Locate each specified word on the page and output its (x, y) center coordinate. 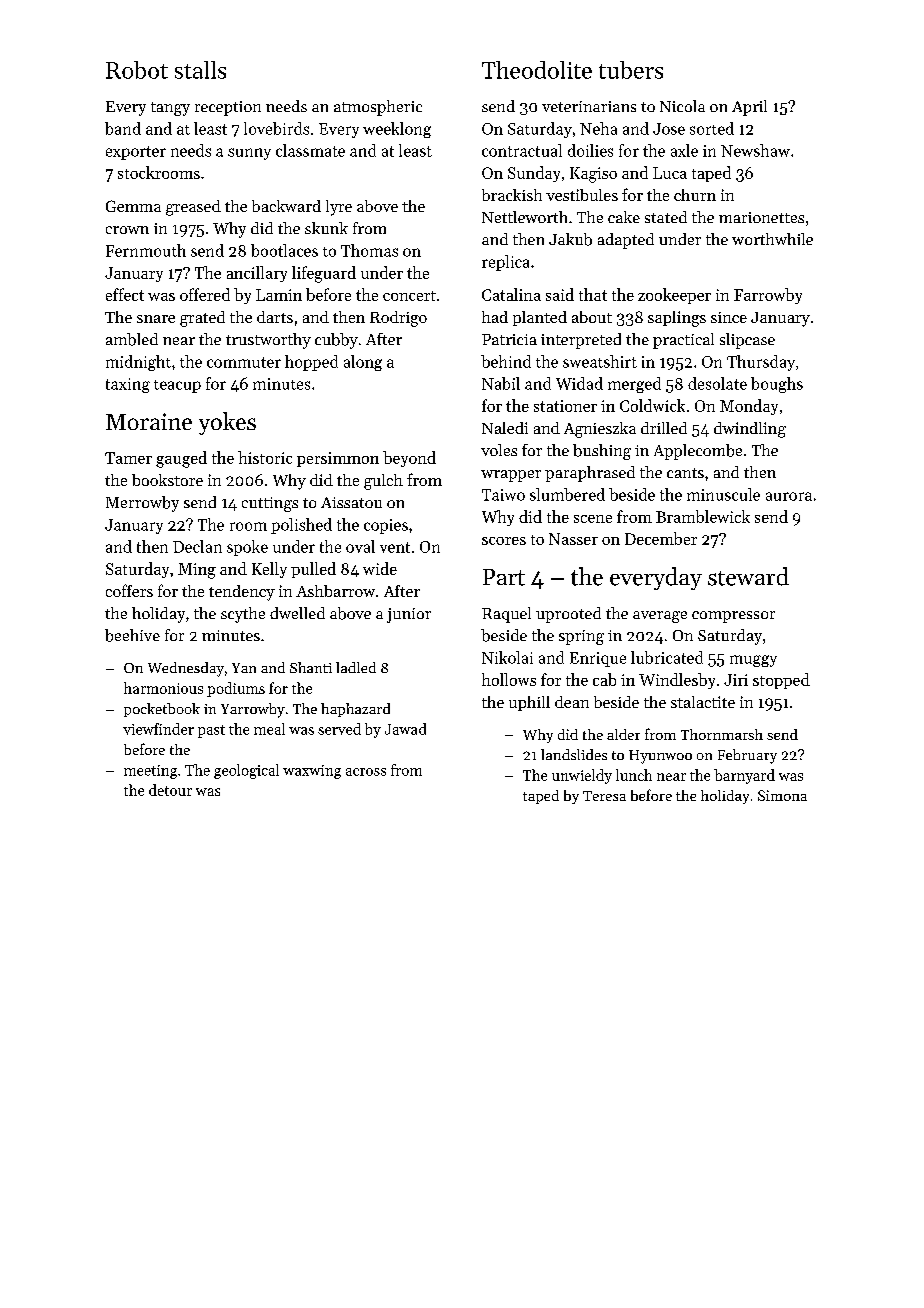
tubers (631, 70)
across (366, 772)
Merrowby (142, 504)
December (661, 538)
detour (170, 790)
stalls (200, 70)
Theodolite (537, 70)
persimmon (338, 459)
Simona (782, 795)
